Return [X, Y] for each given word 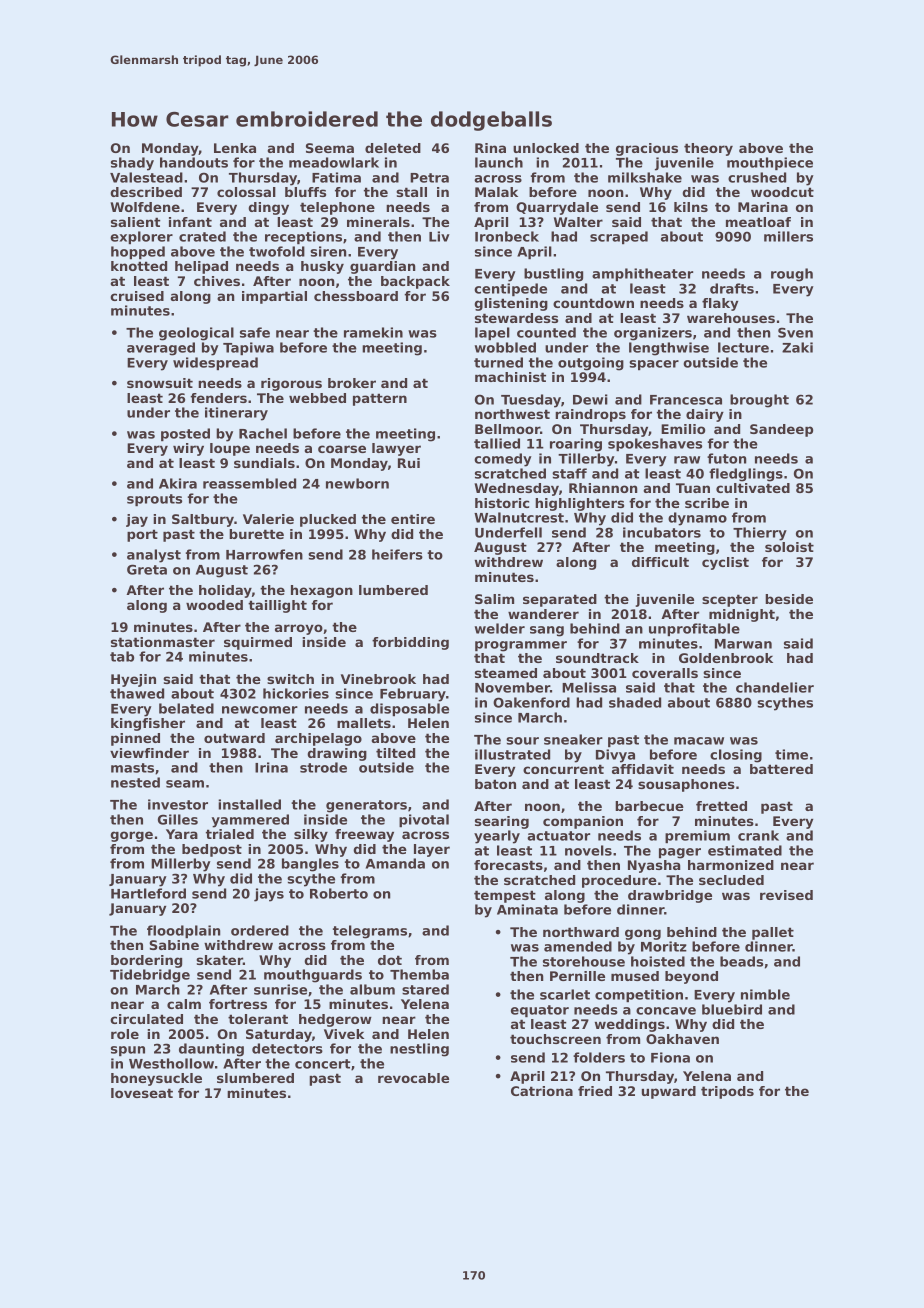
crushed [757, 177]
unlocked [546, 148]
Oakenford [531, 702]
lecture [743, 347]
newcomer [260, 710]
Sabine [174, 945]
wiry [188, 449]
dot [390, 960]
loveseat [142, 1093]
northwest [512, 414]
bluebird [732, 1009]
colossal [246, 192]
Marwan [743, 644]
